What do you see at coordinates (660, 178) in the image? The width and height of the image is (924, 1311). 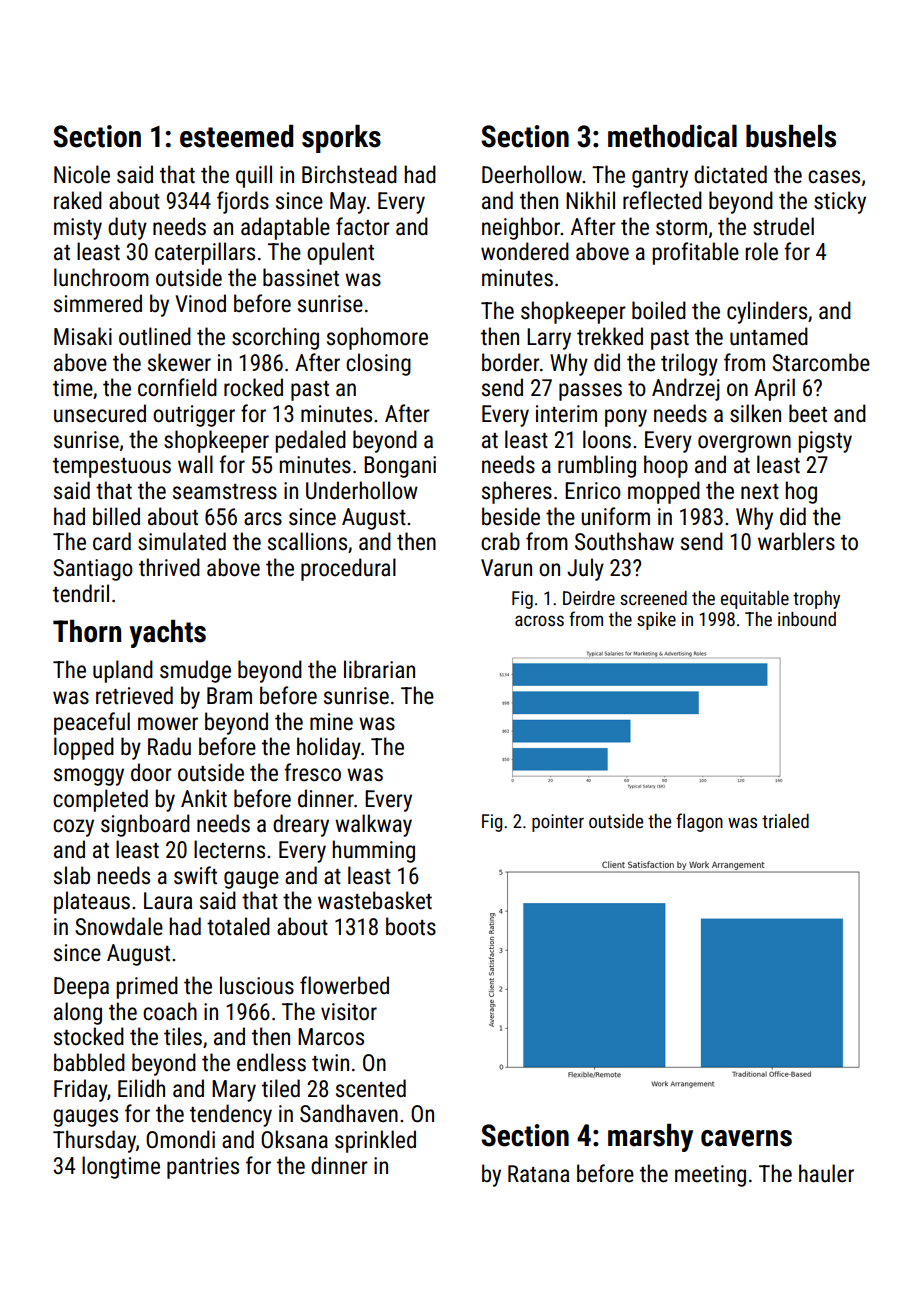 I see `gantry` at bounding box center [660, 178].
